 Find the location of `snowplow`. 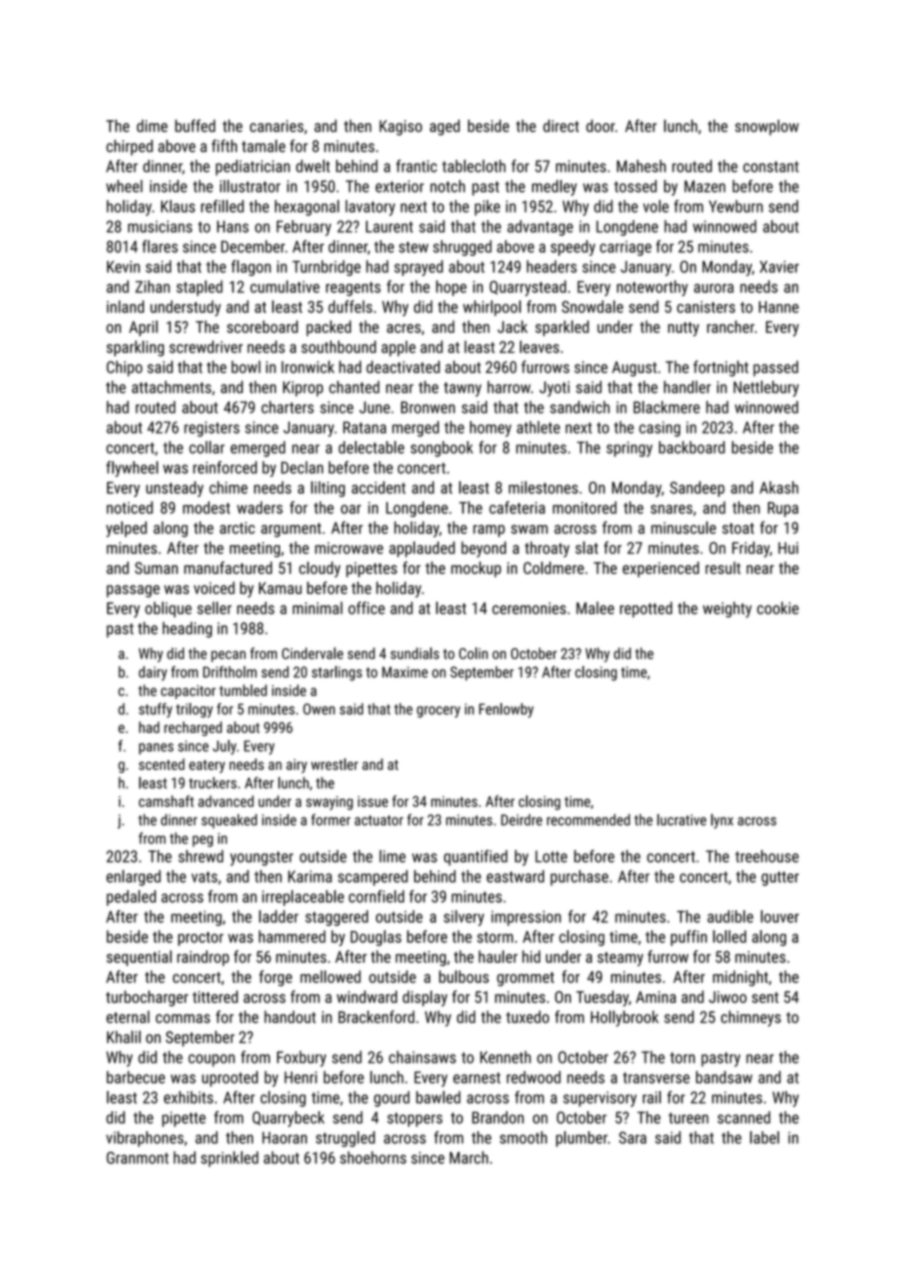

snowplow is located at coordinates (767, 127).
